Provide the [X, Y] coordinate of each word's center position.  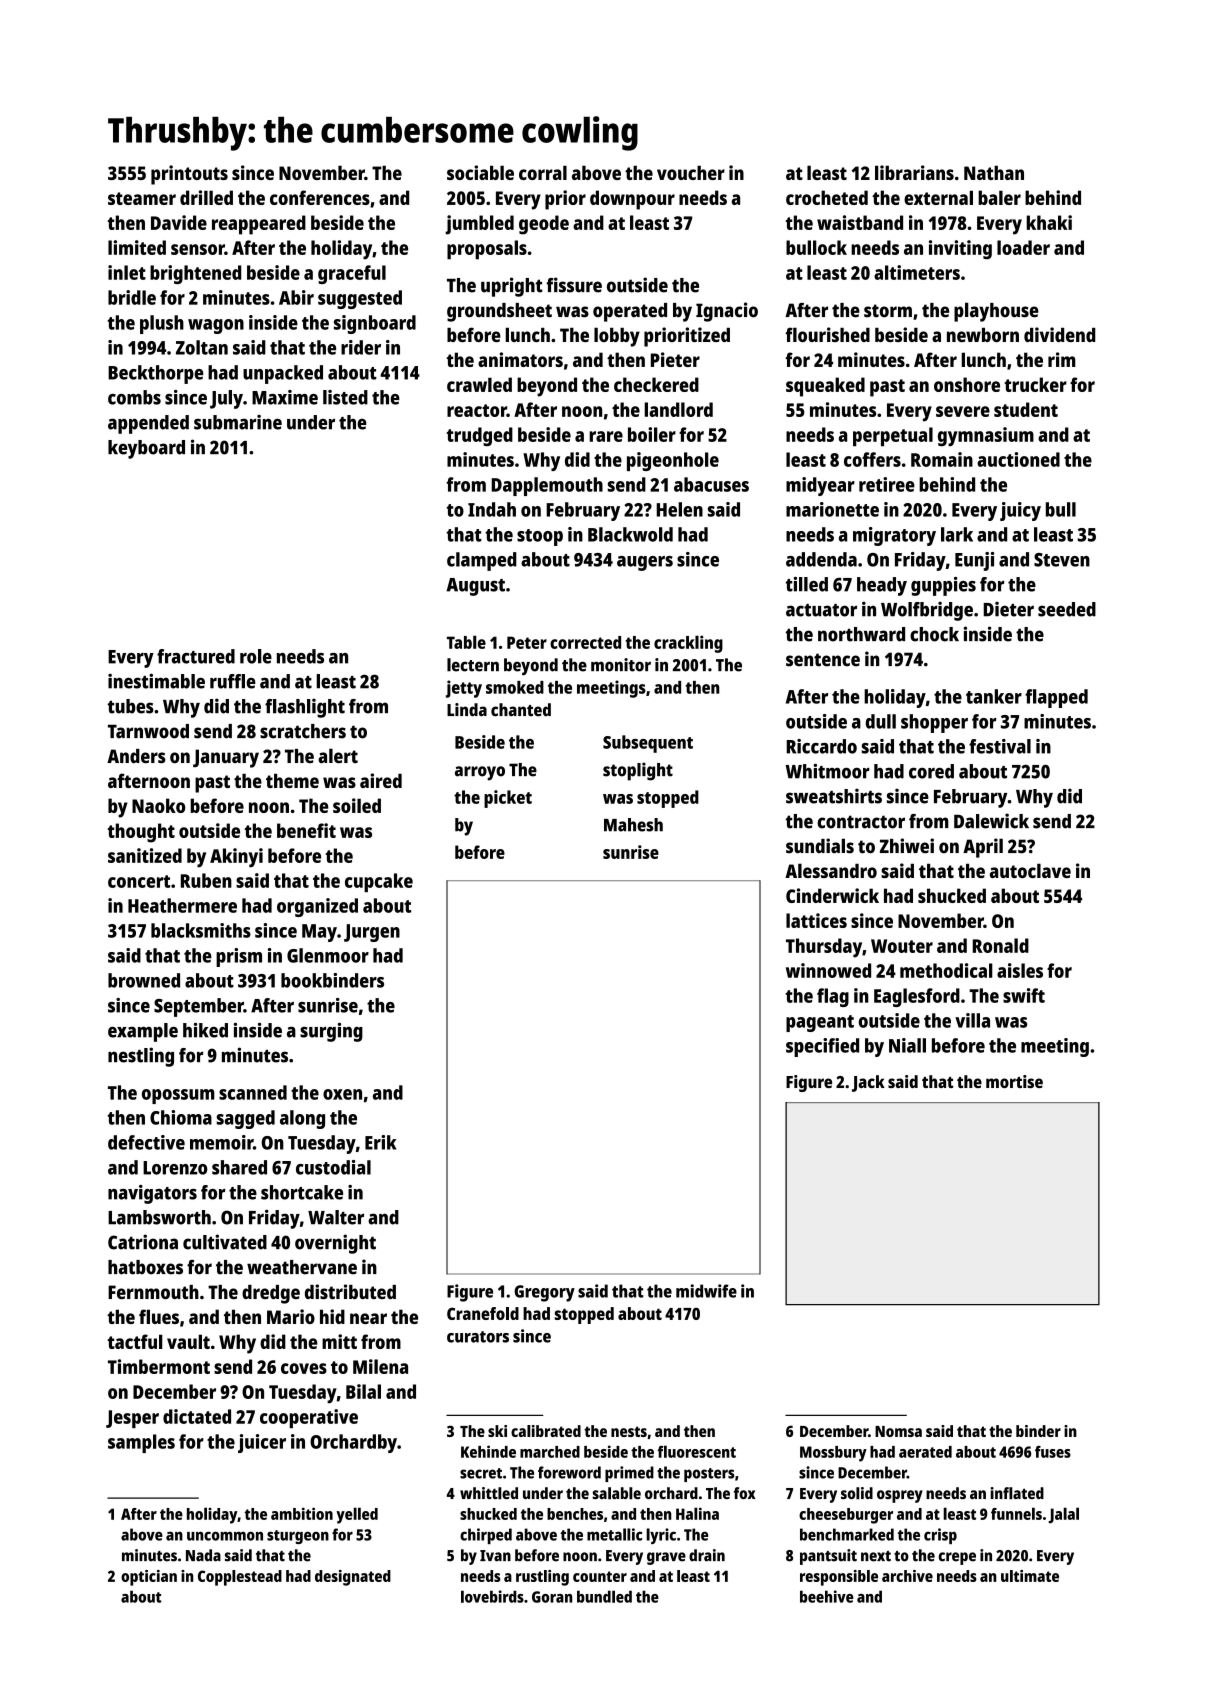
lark [957, 534]
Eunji [974, 561]
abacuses [711, 484]
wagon [216, 326]
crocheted [827, 197]
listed [345, 397]
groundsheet [499, 312]
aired [381, 780]
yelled [357, 1515]
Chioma [181, 1117]
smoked [515, 687]
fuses [1053, 1452]
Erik [381, 1142]
